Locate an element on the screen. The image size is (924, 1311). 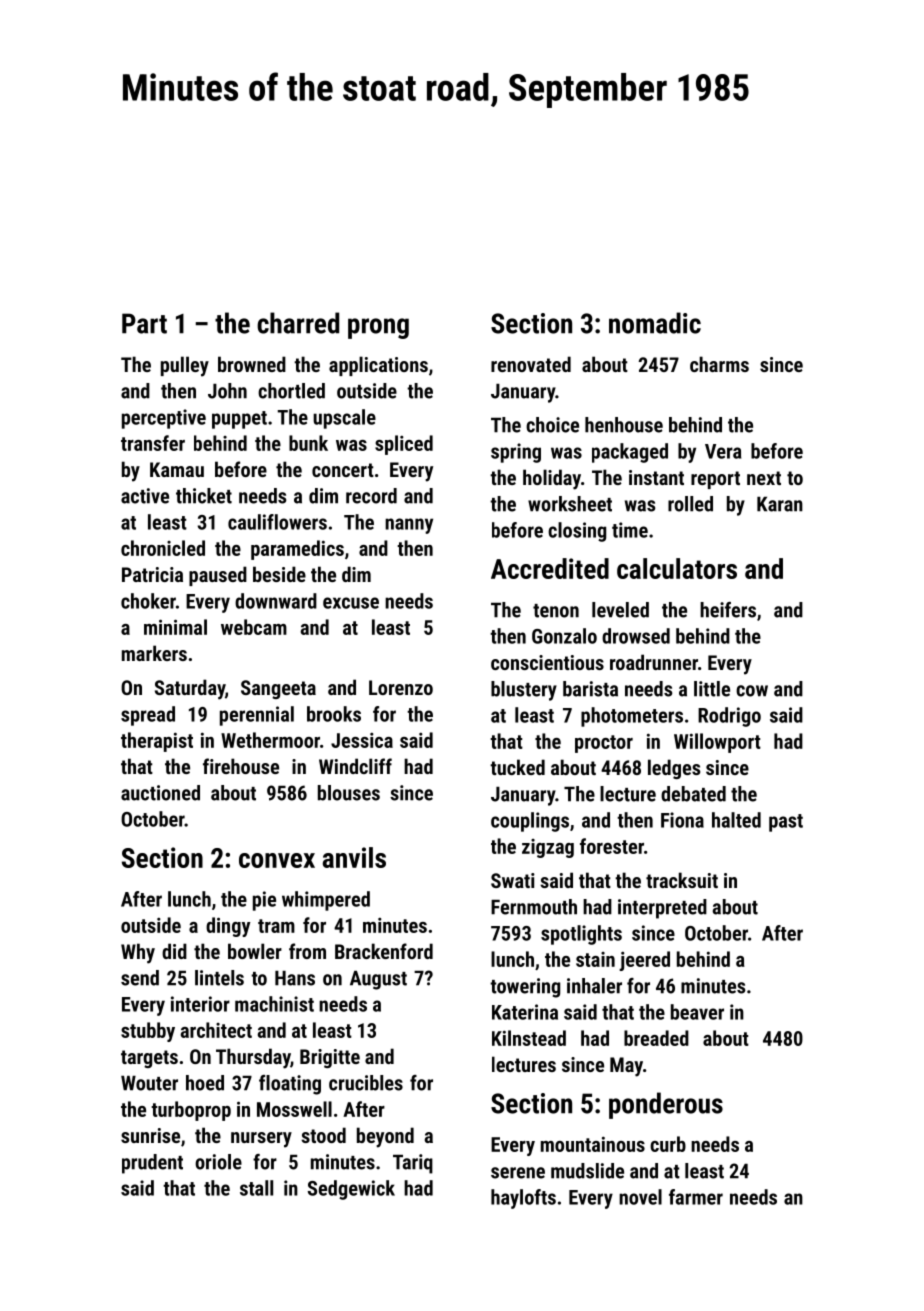
nomadic is located at coordinates (655, 323).
